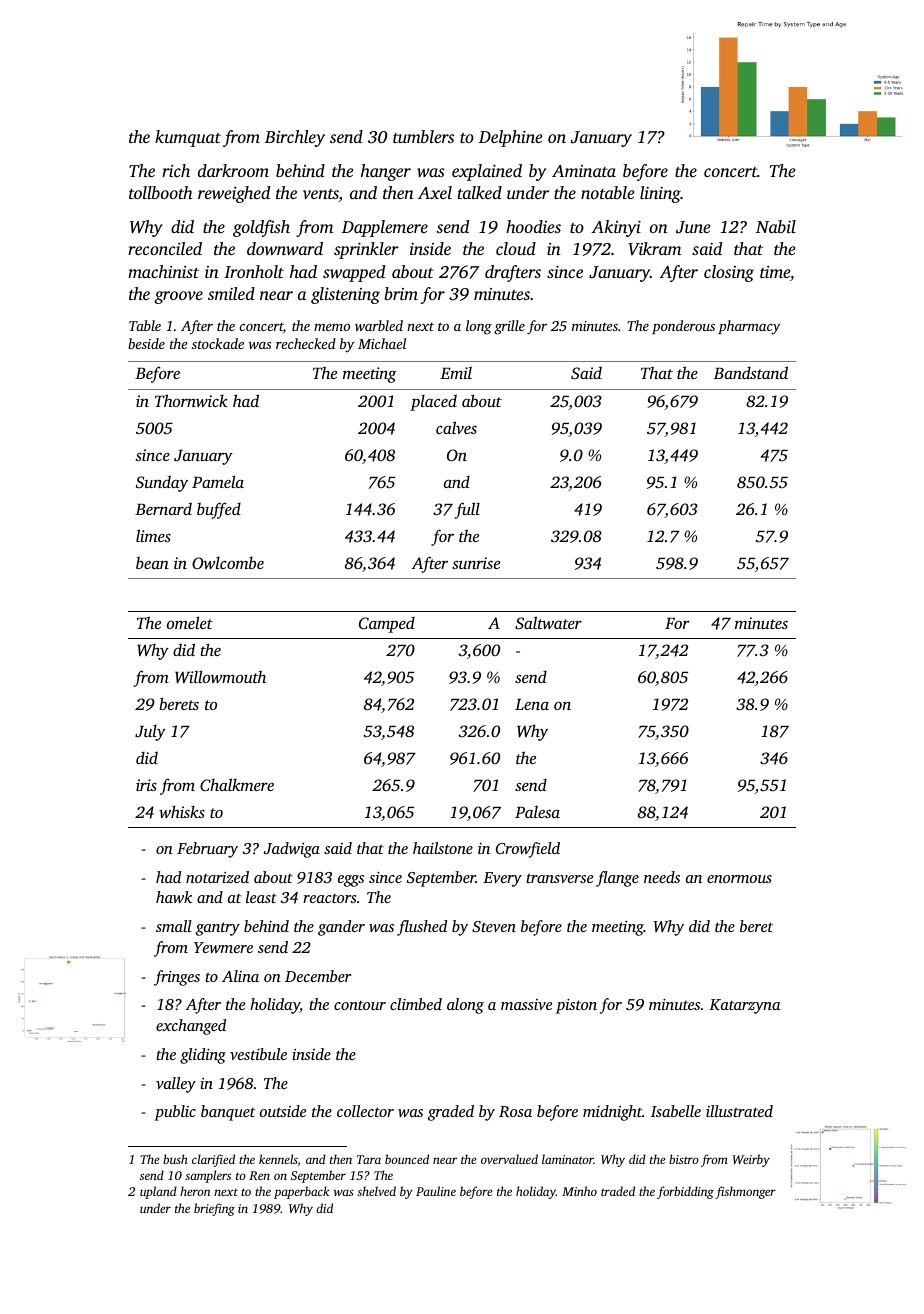 The height and width of the screenshot is (1314, 924). What do you see at coordinates (660, 194) in the screenshot?
I see `lining` at bounding box center [660, 194].
